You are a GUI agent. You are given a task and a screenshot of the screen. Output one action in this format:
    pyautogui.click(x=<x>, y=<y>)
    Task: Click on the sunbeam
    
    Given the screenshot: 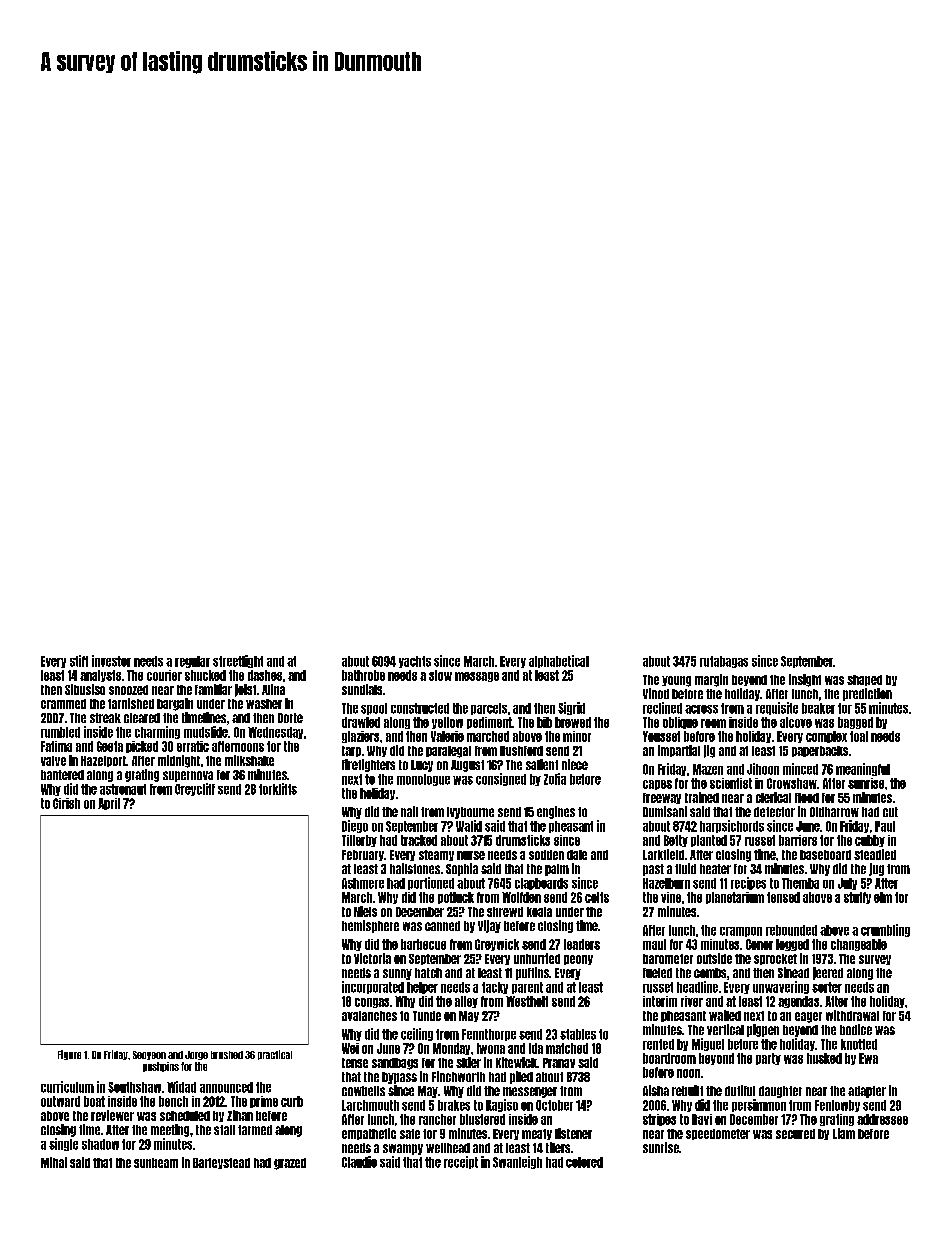 What is the action you would take?
    pyautogui.click(x=156, y=1163)
